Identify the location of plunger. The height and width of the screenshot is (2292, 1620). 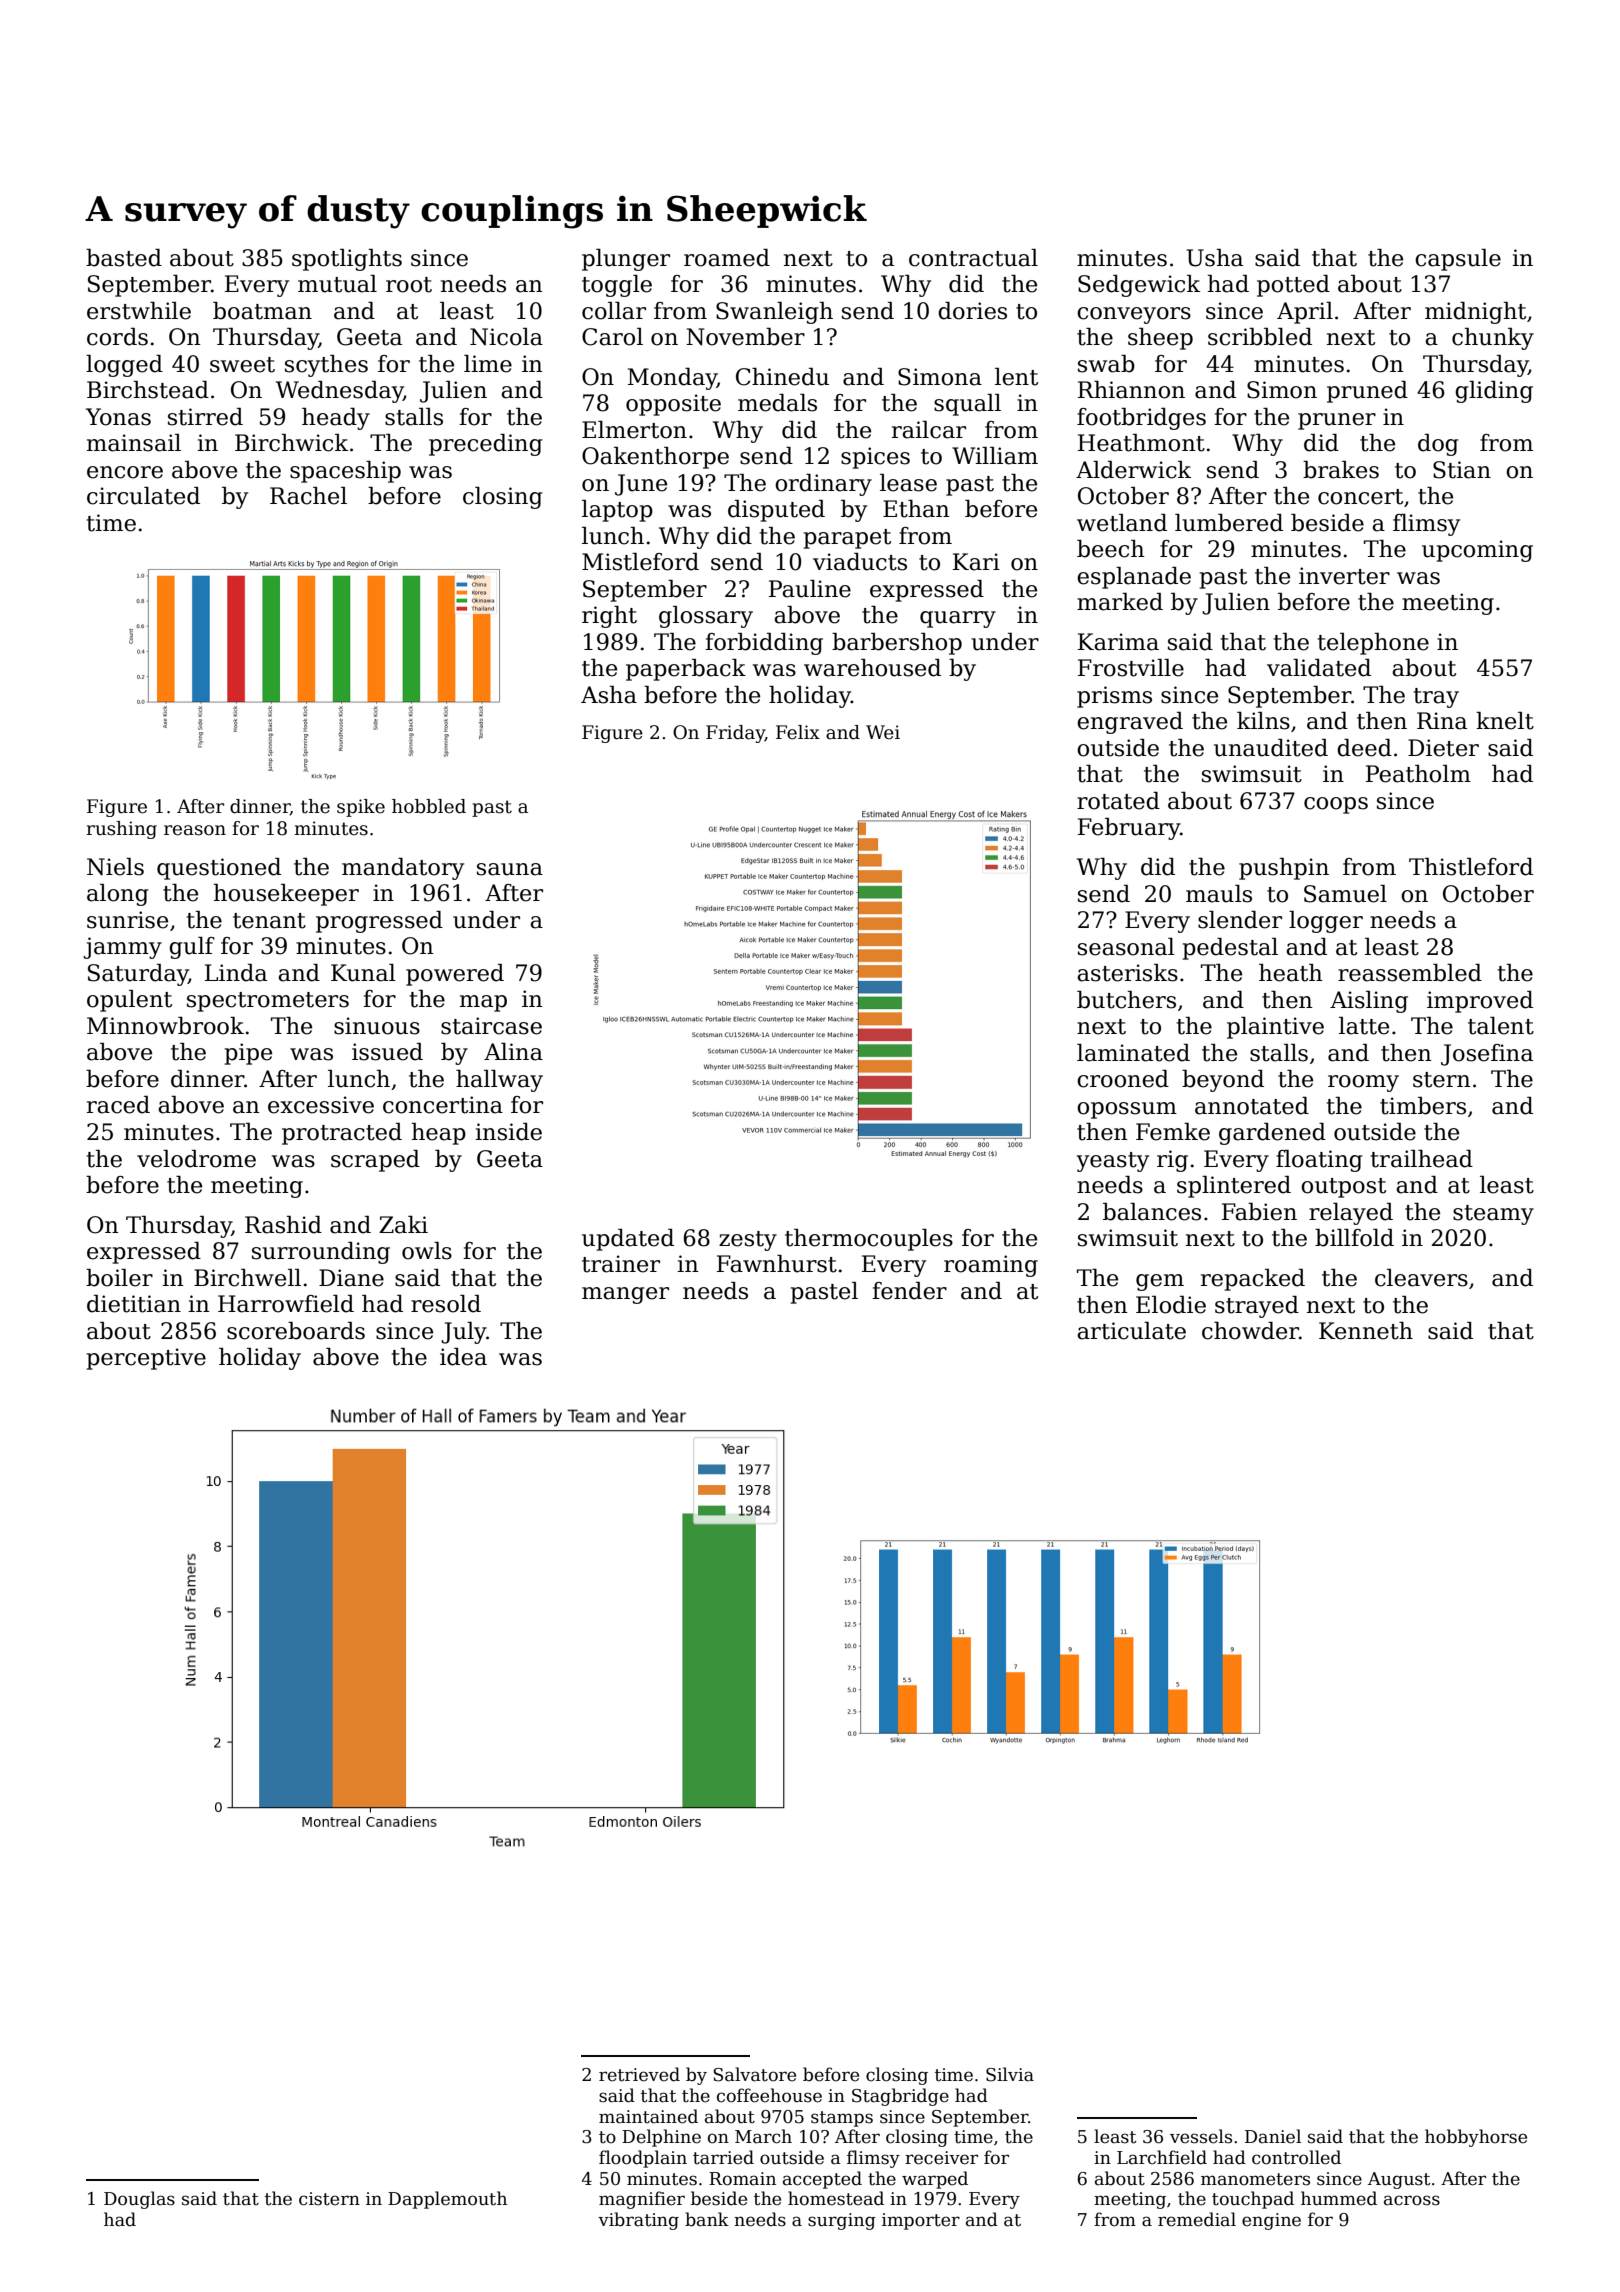
(626, 260).
